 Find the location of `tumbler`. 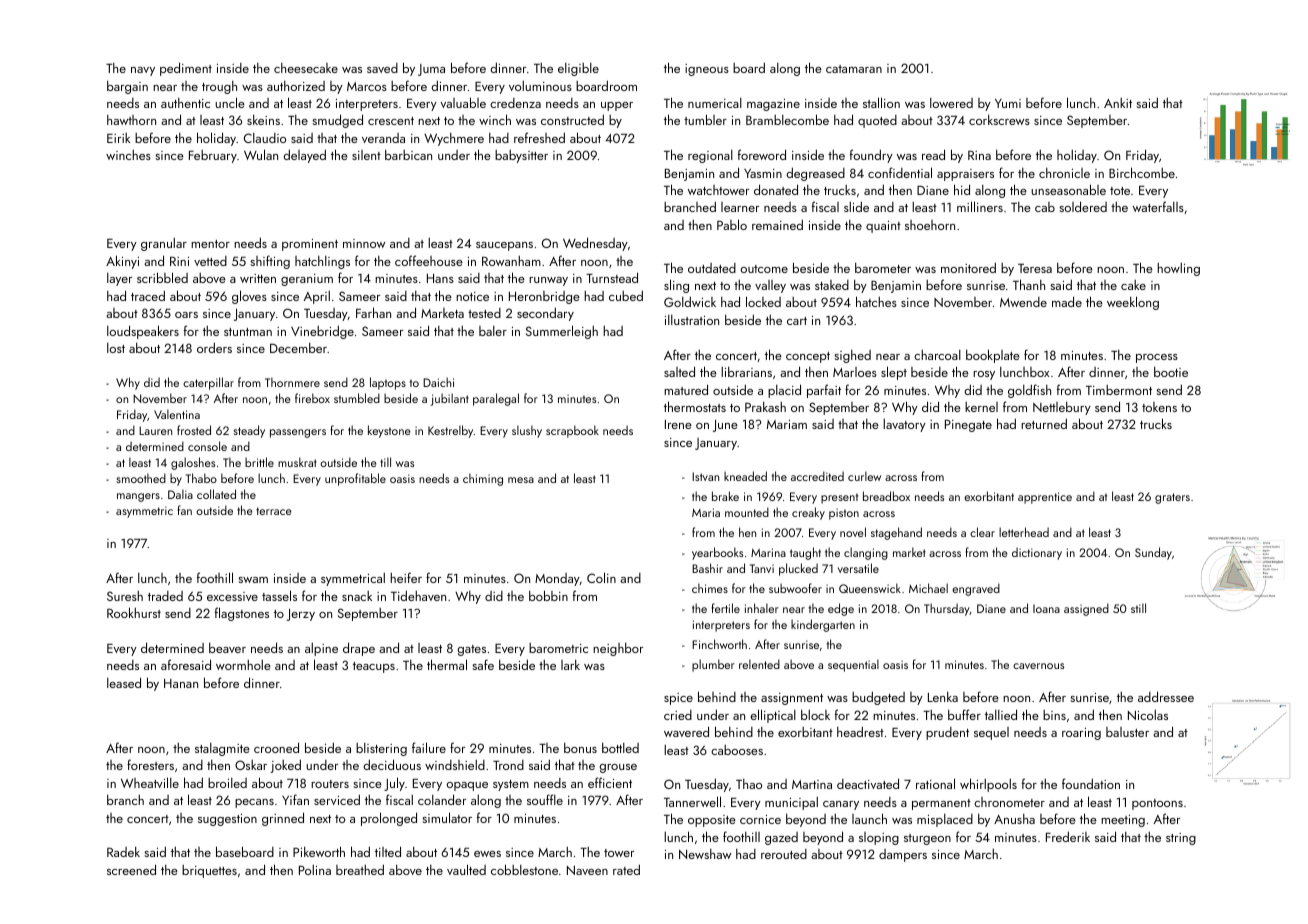

tumbler is located at coordinates (705, 119).
